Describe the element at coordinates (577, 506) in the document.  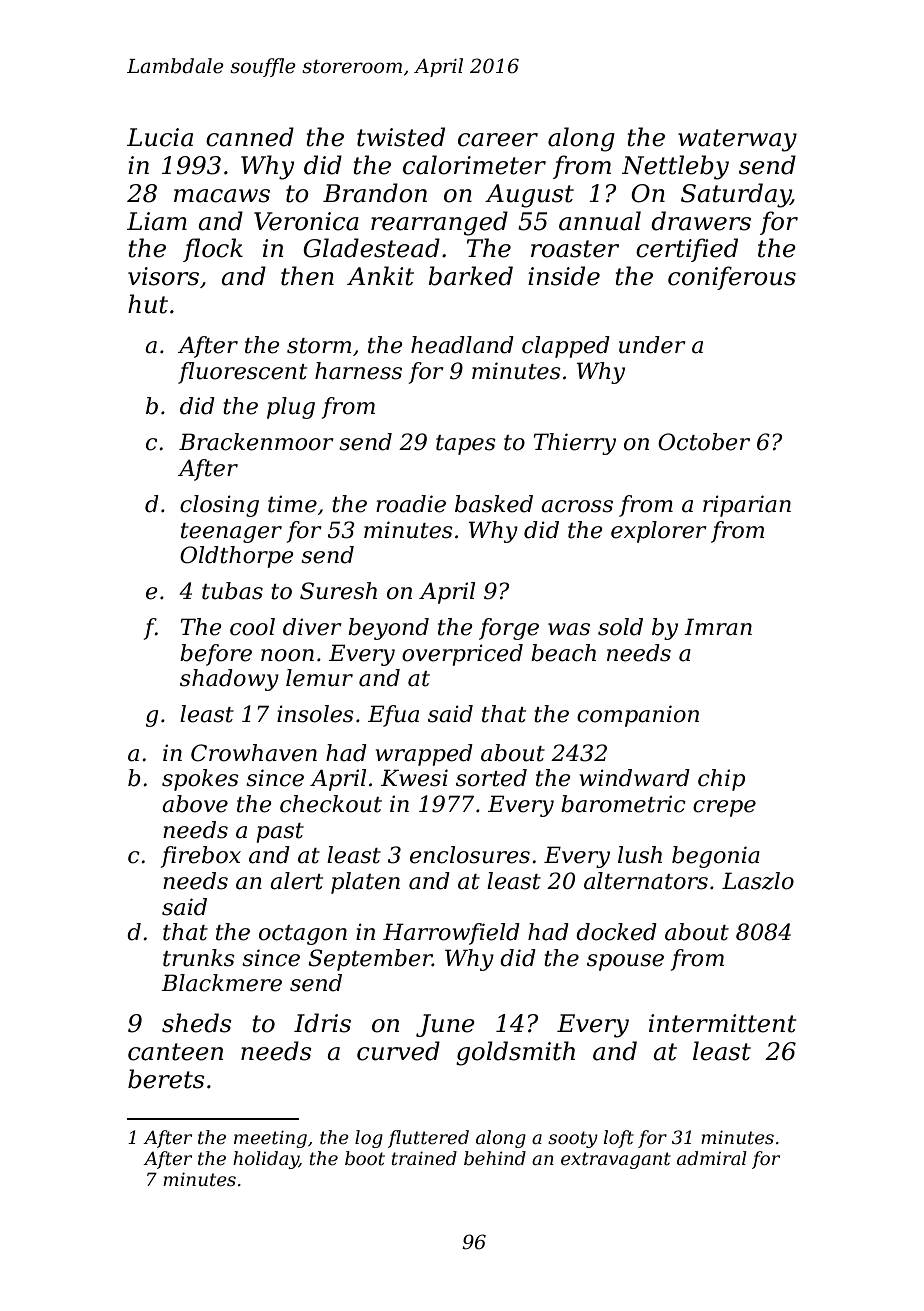
I see `across` at that location.
